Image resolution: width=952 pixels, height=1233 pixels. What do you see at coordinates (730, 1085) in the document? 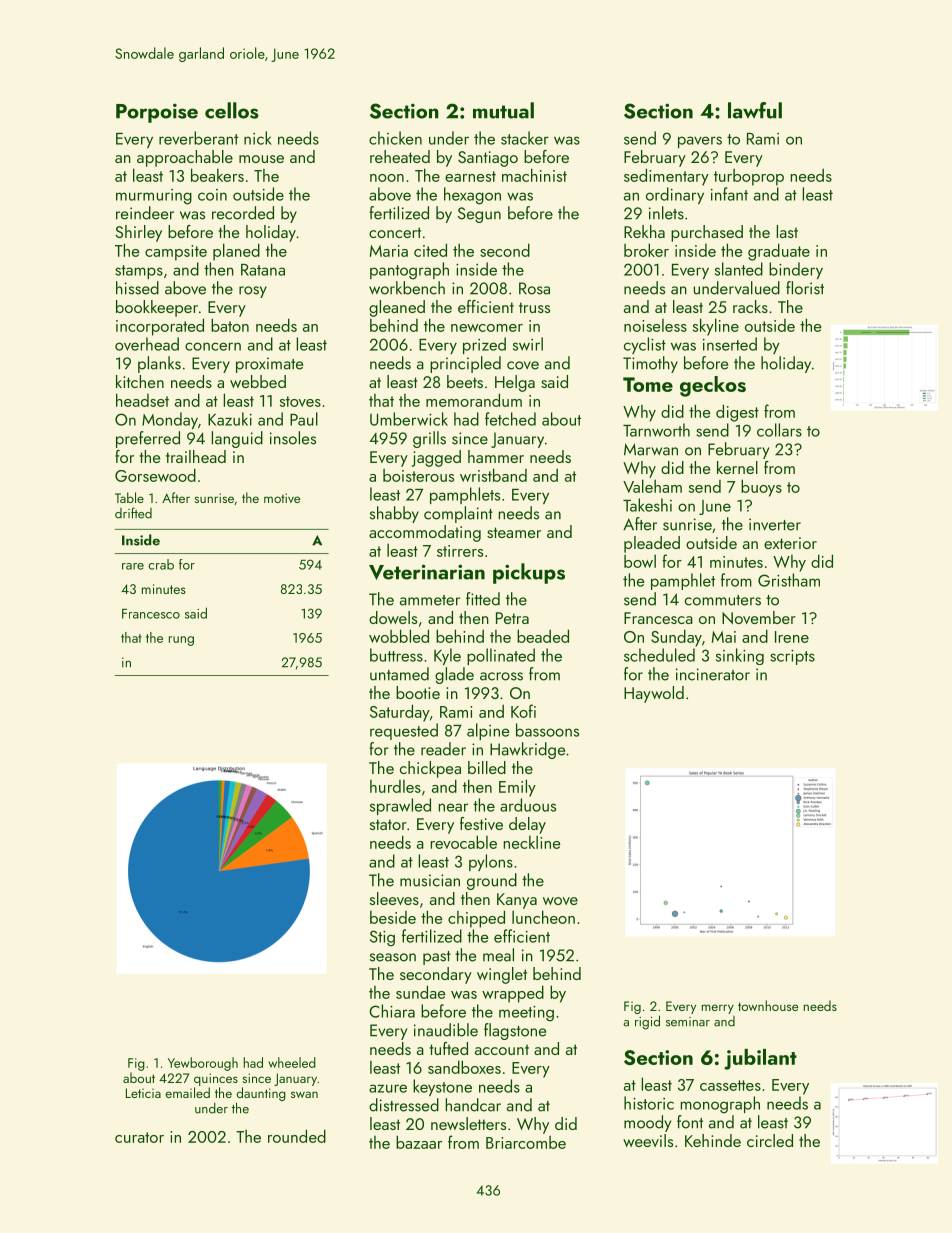
I see `cassettes` at bounding box center [730, 1085].
